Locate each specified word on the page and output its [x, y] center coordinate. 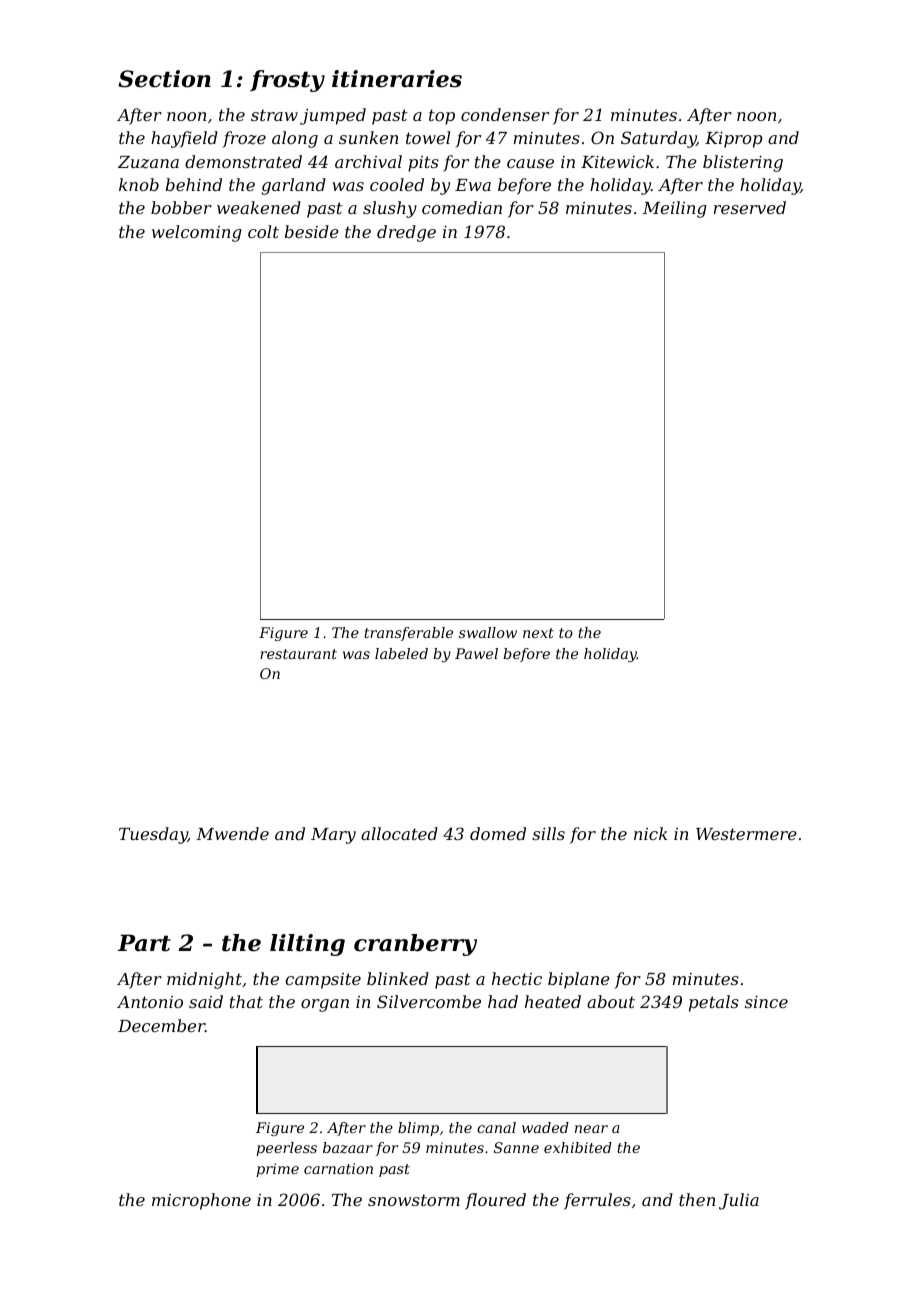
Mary [333, 836]
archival [368, 161]
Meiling [675, 209]
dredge [406, 233]
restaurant [298, 654]
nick [651, 833]
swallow [488, 632]
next [538, 633]
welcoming [197, 233]
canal [496, 1127]
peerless [286, 1149]
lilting [307, 945]
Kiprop [734, 140]
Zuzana [148, 162]
